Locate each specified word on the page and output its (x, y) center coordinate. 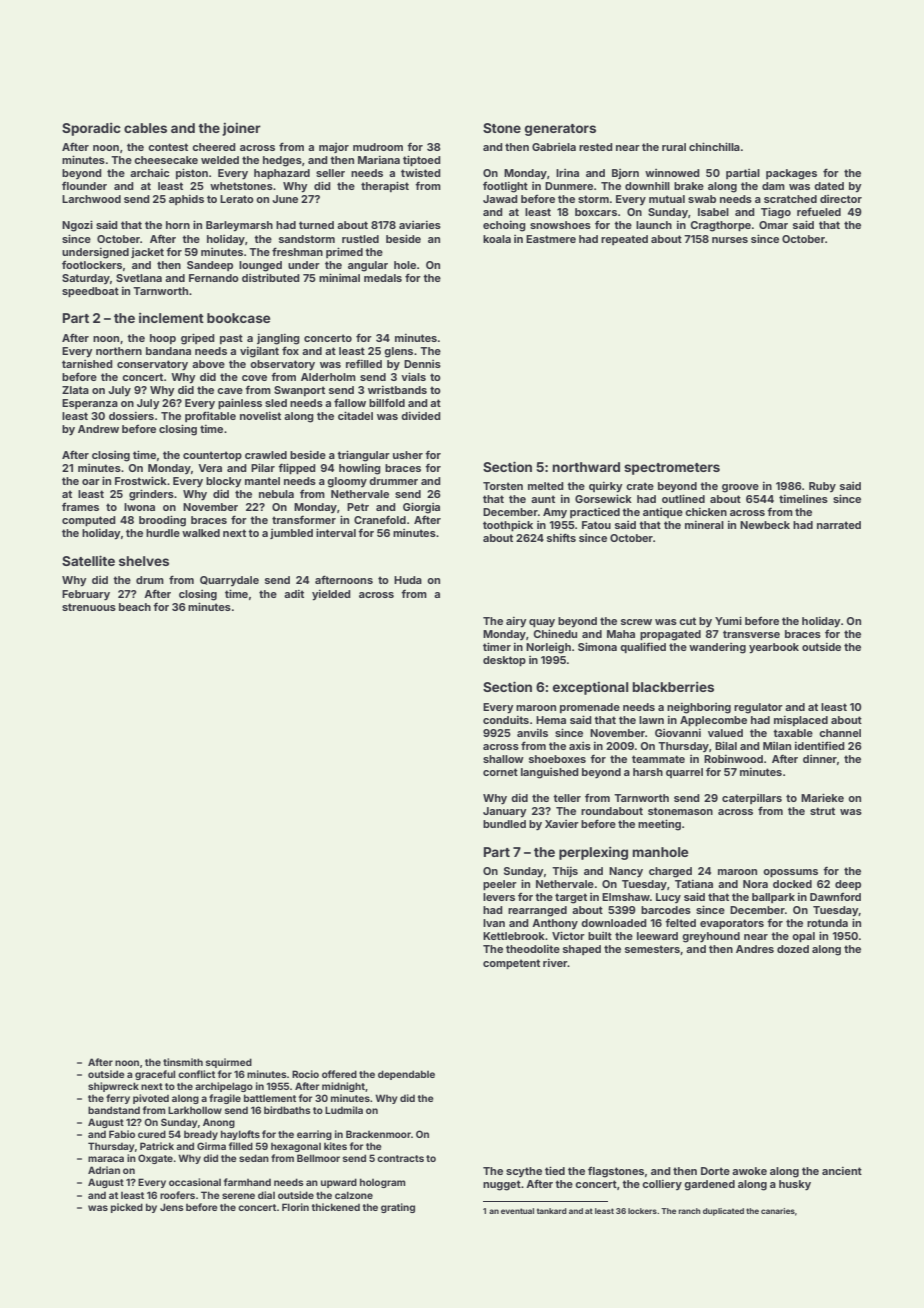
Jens (172, 1207)
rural (674, 147)
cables (145, 128)
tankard (552, 1211)
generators (560, 130)
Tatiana (694, 884)
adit (294, 594)
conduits (506, 720)
